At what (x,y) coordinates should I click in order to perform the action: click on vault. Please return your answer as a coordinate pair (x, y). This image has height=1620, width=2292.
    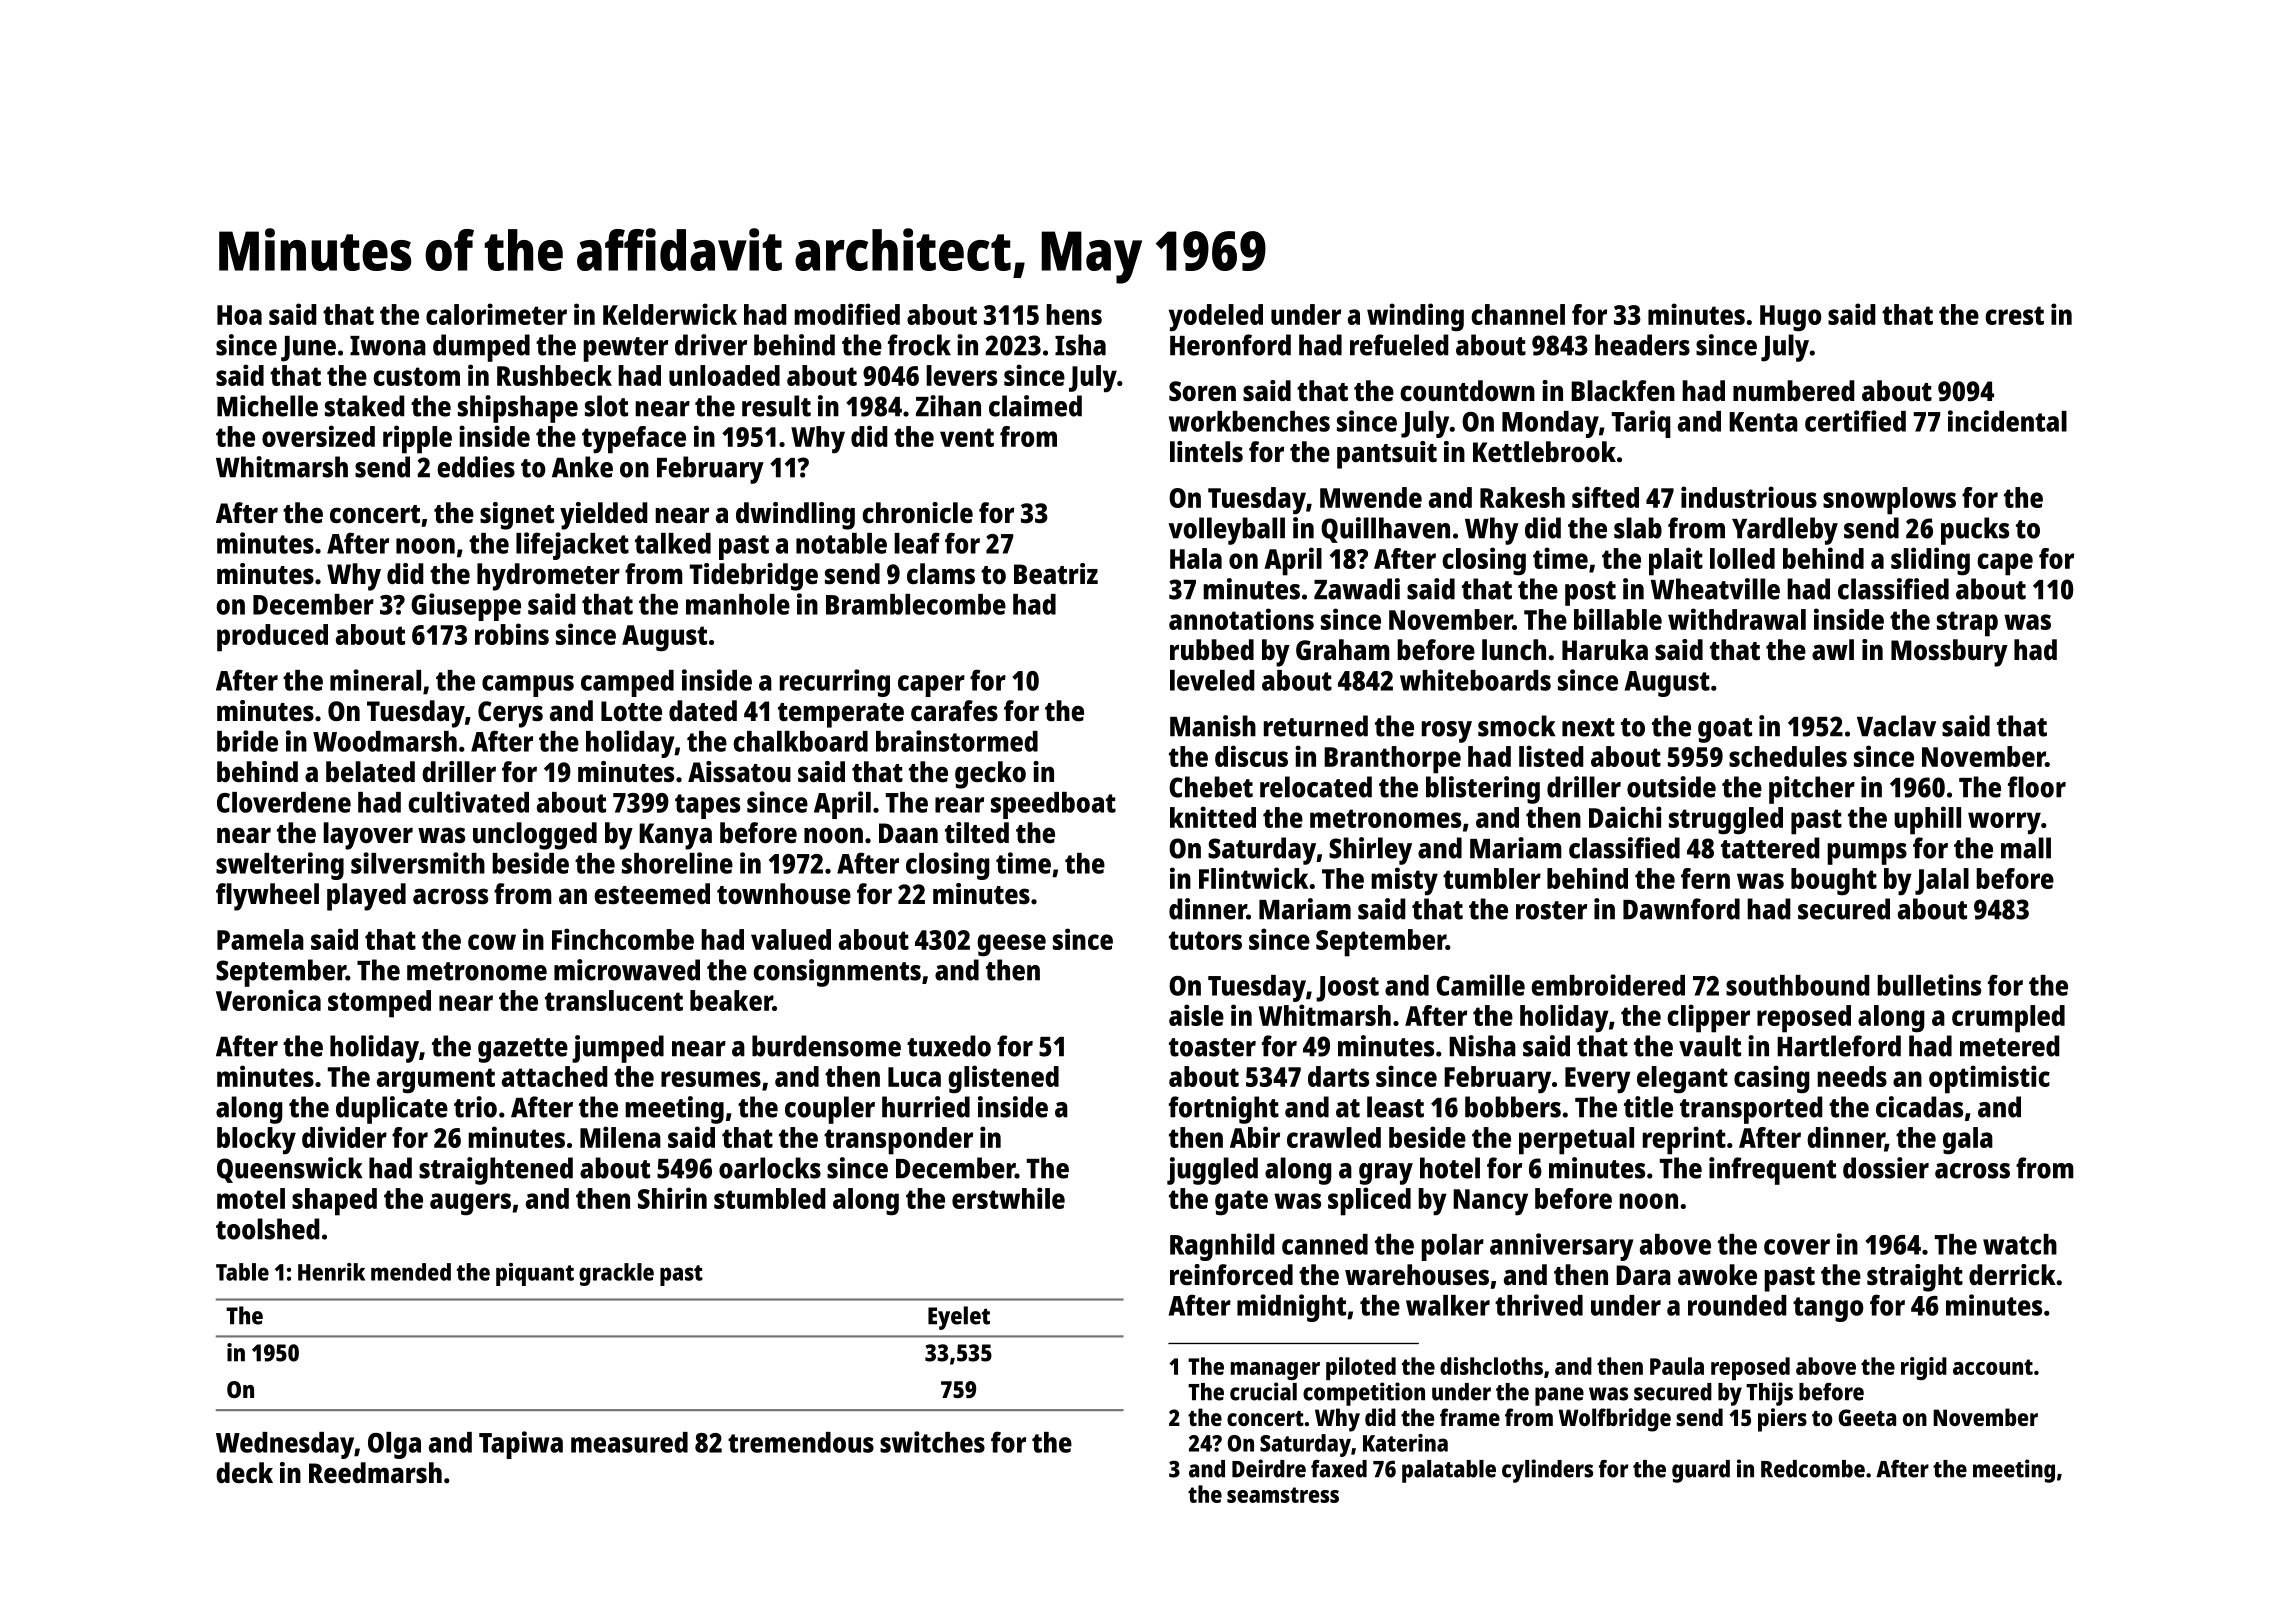
    Looking at the image, I should click on (1710, 1046).
